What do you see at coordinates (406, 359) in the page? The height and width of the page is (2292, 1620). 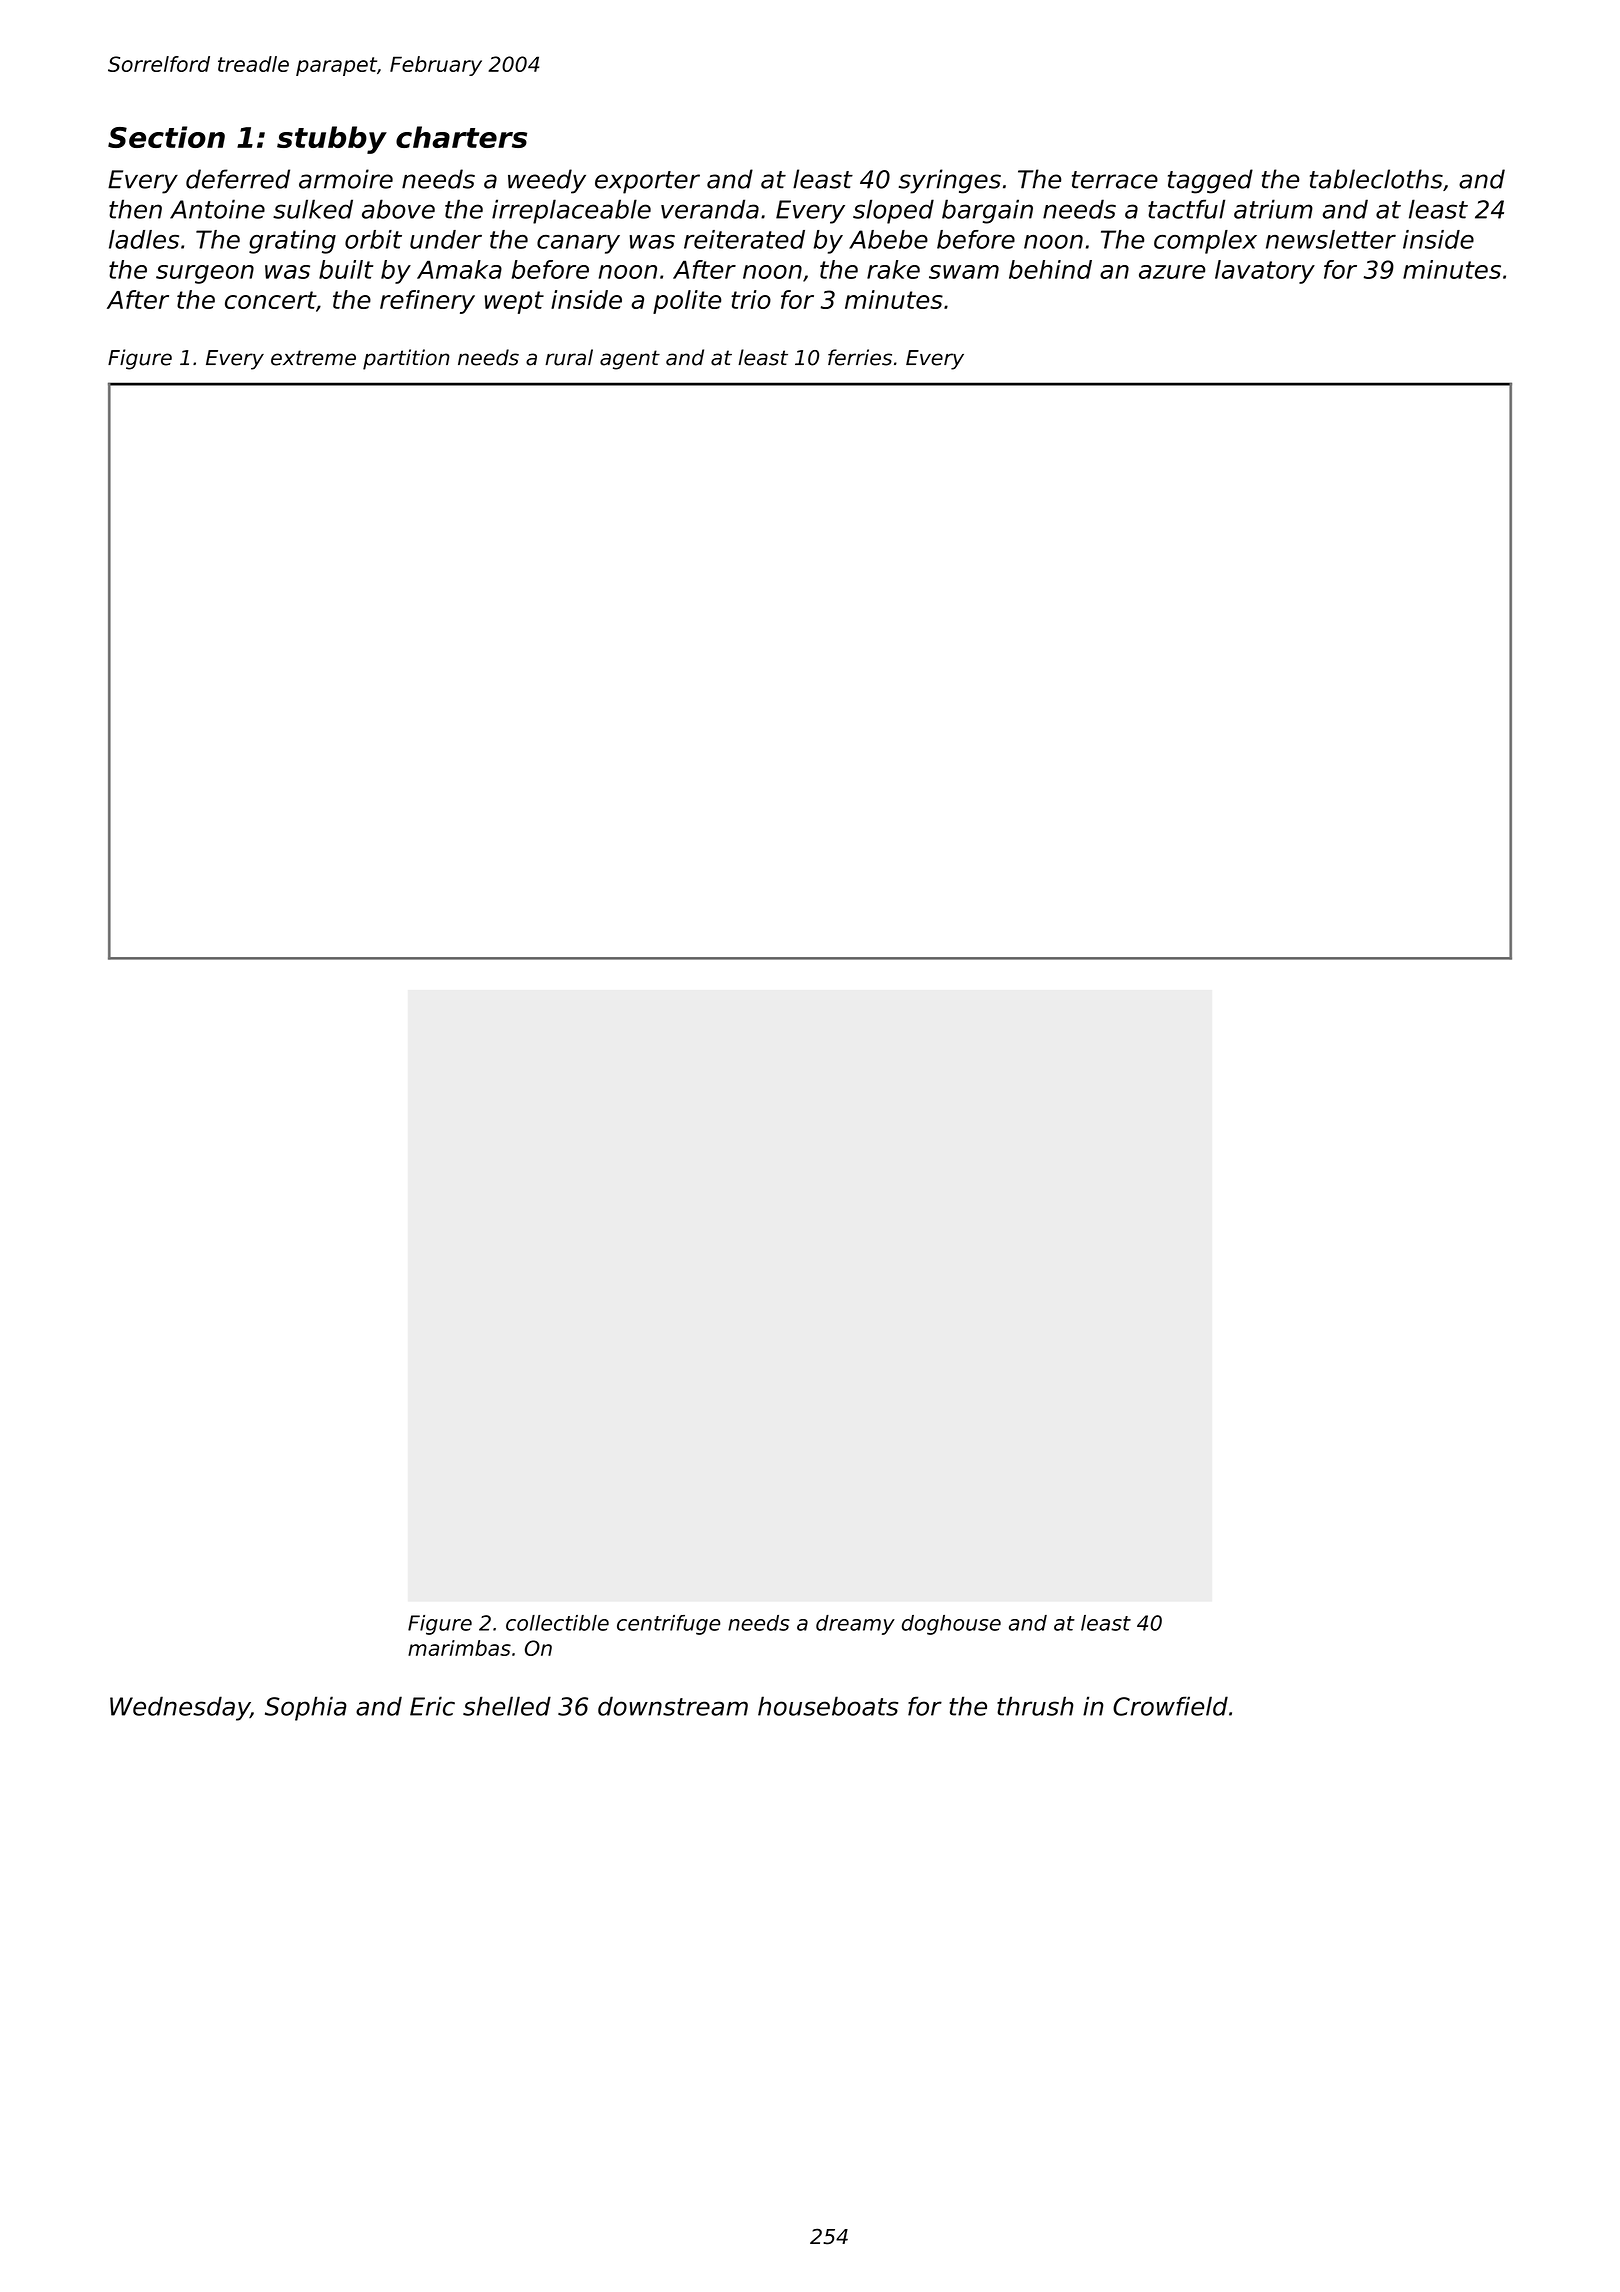 I see `partition` at bounding box center [406, 359].
